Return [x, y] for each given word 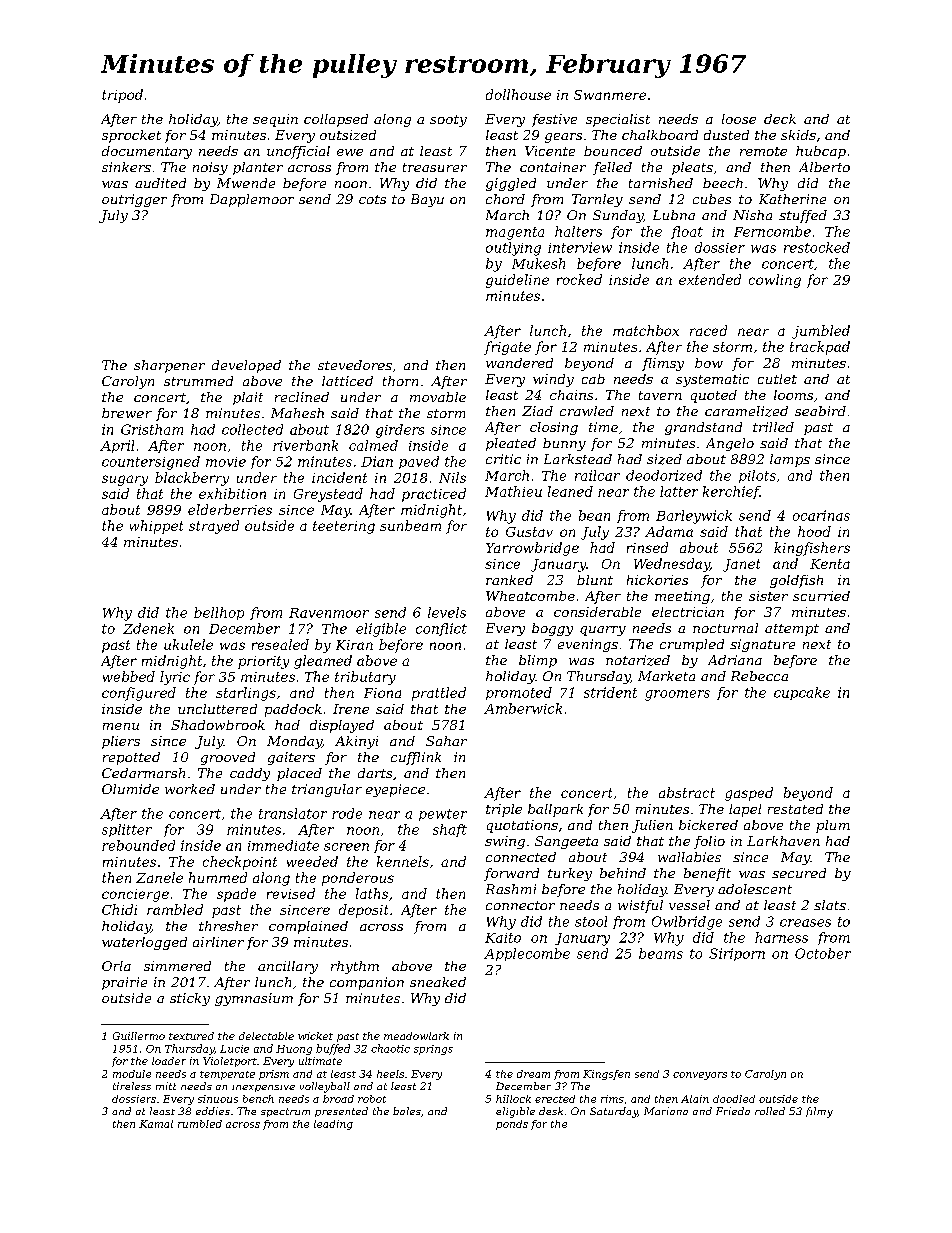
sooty [448, 121]
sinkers [126, 167]
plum [833, 826]
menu [121, 726]
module [132, 1074]
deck [780, 119]
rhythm [355, 967]
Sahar [446, 741]
